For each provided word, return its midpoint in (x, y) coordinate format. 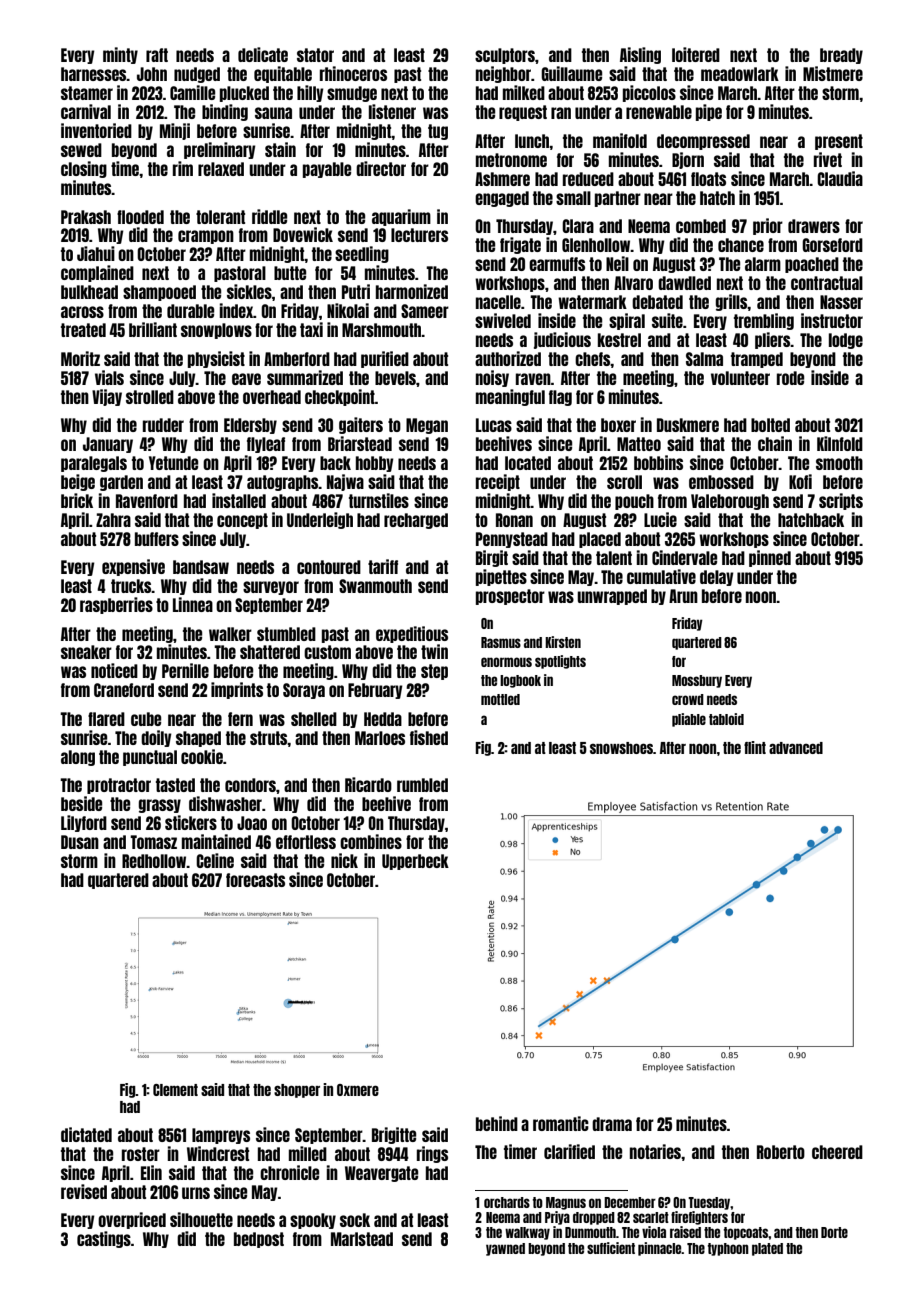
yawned (505, 1249)
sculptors (505, 56)
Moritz (80, 358)
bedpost (259, 1240)
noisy (492, 378)
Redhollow (154, 861)
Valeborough (730, 502)
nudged (197, 75)
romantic (561, 1123)
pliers (773, 340)
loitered (696, 54)
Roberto (781, 1152)
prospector (510, 597)
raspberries (116, 605)
